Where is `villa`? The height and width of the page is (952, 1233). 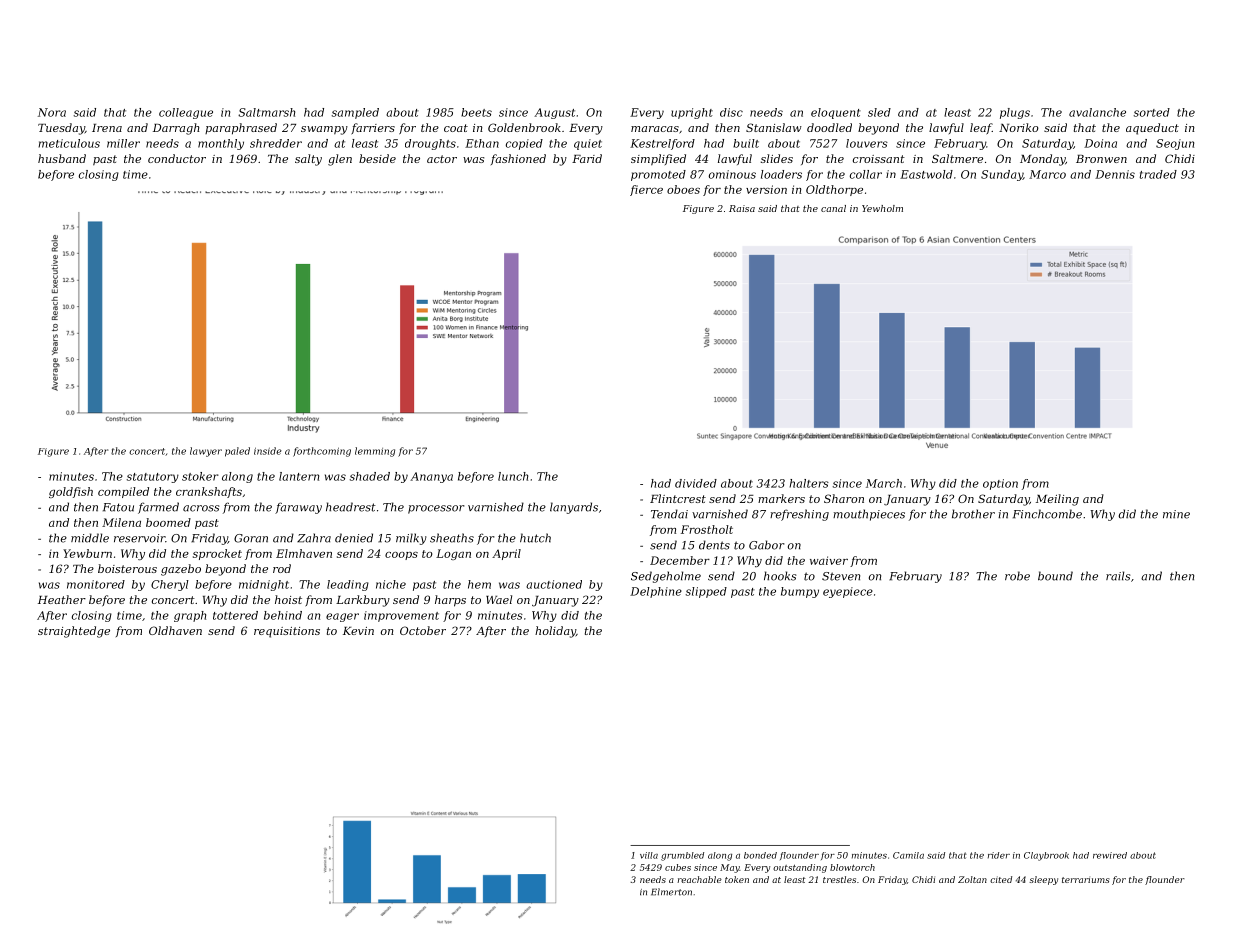 villa is located at coordinates (649, 855).
